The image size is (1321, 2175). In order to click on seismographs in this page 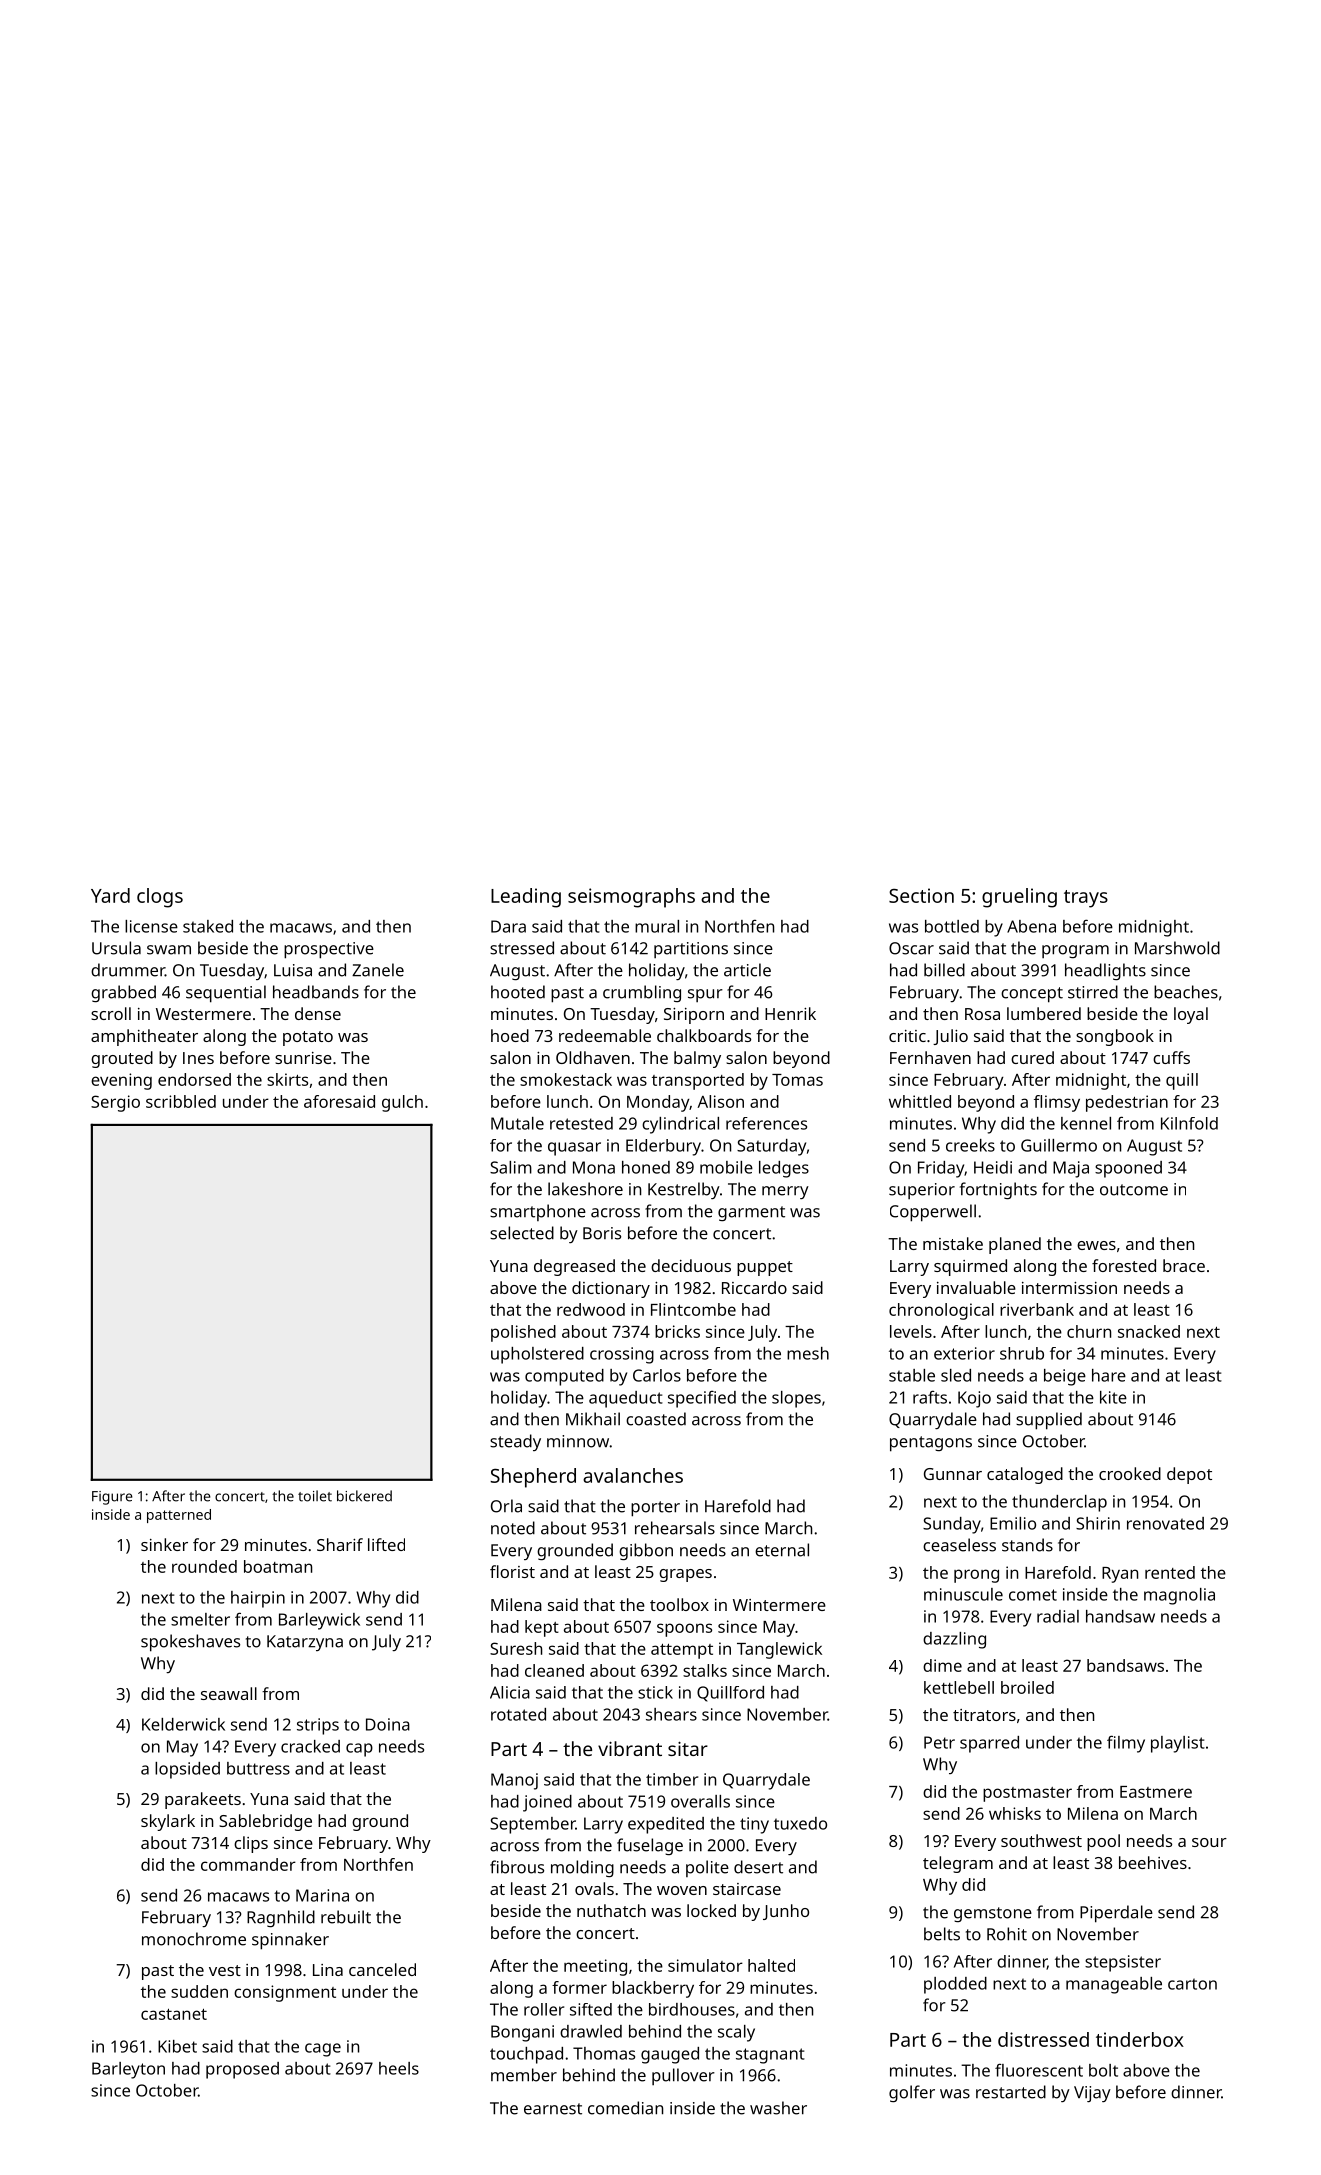, I will do `click(631, 898)`.
